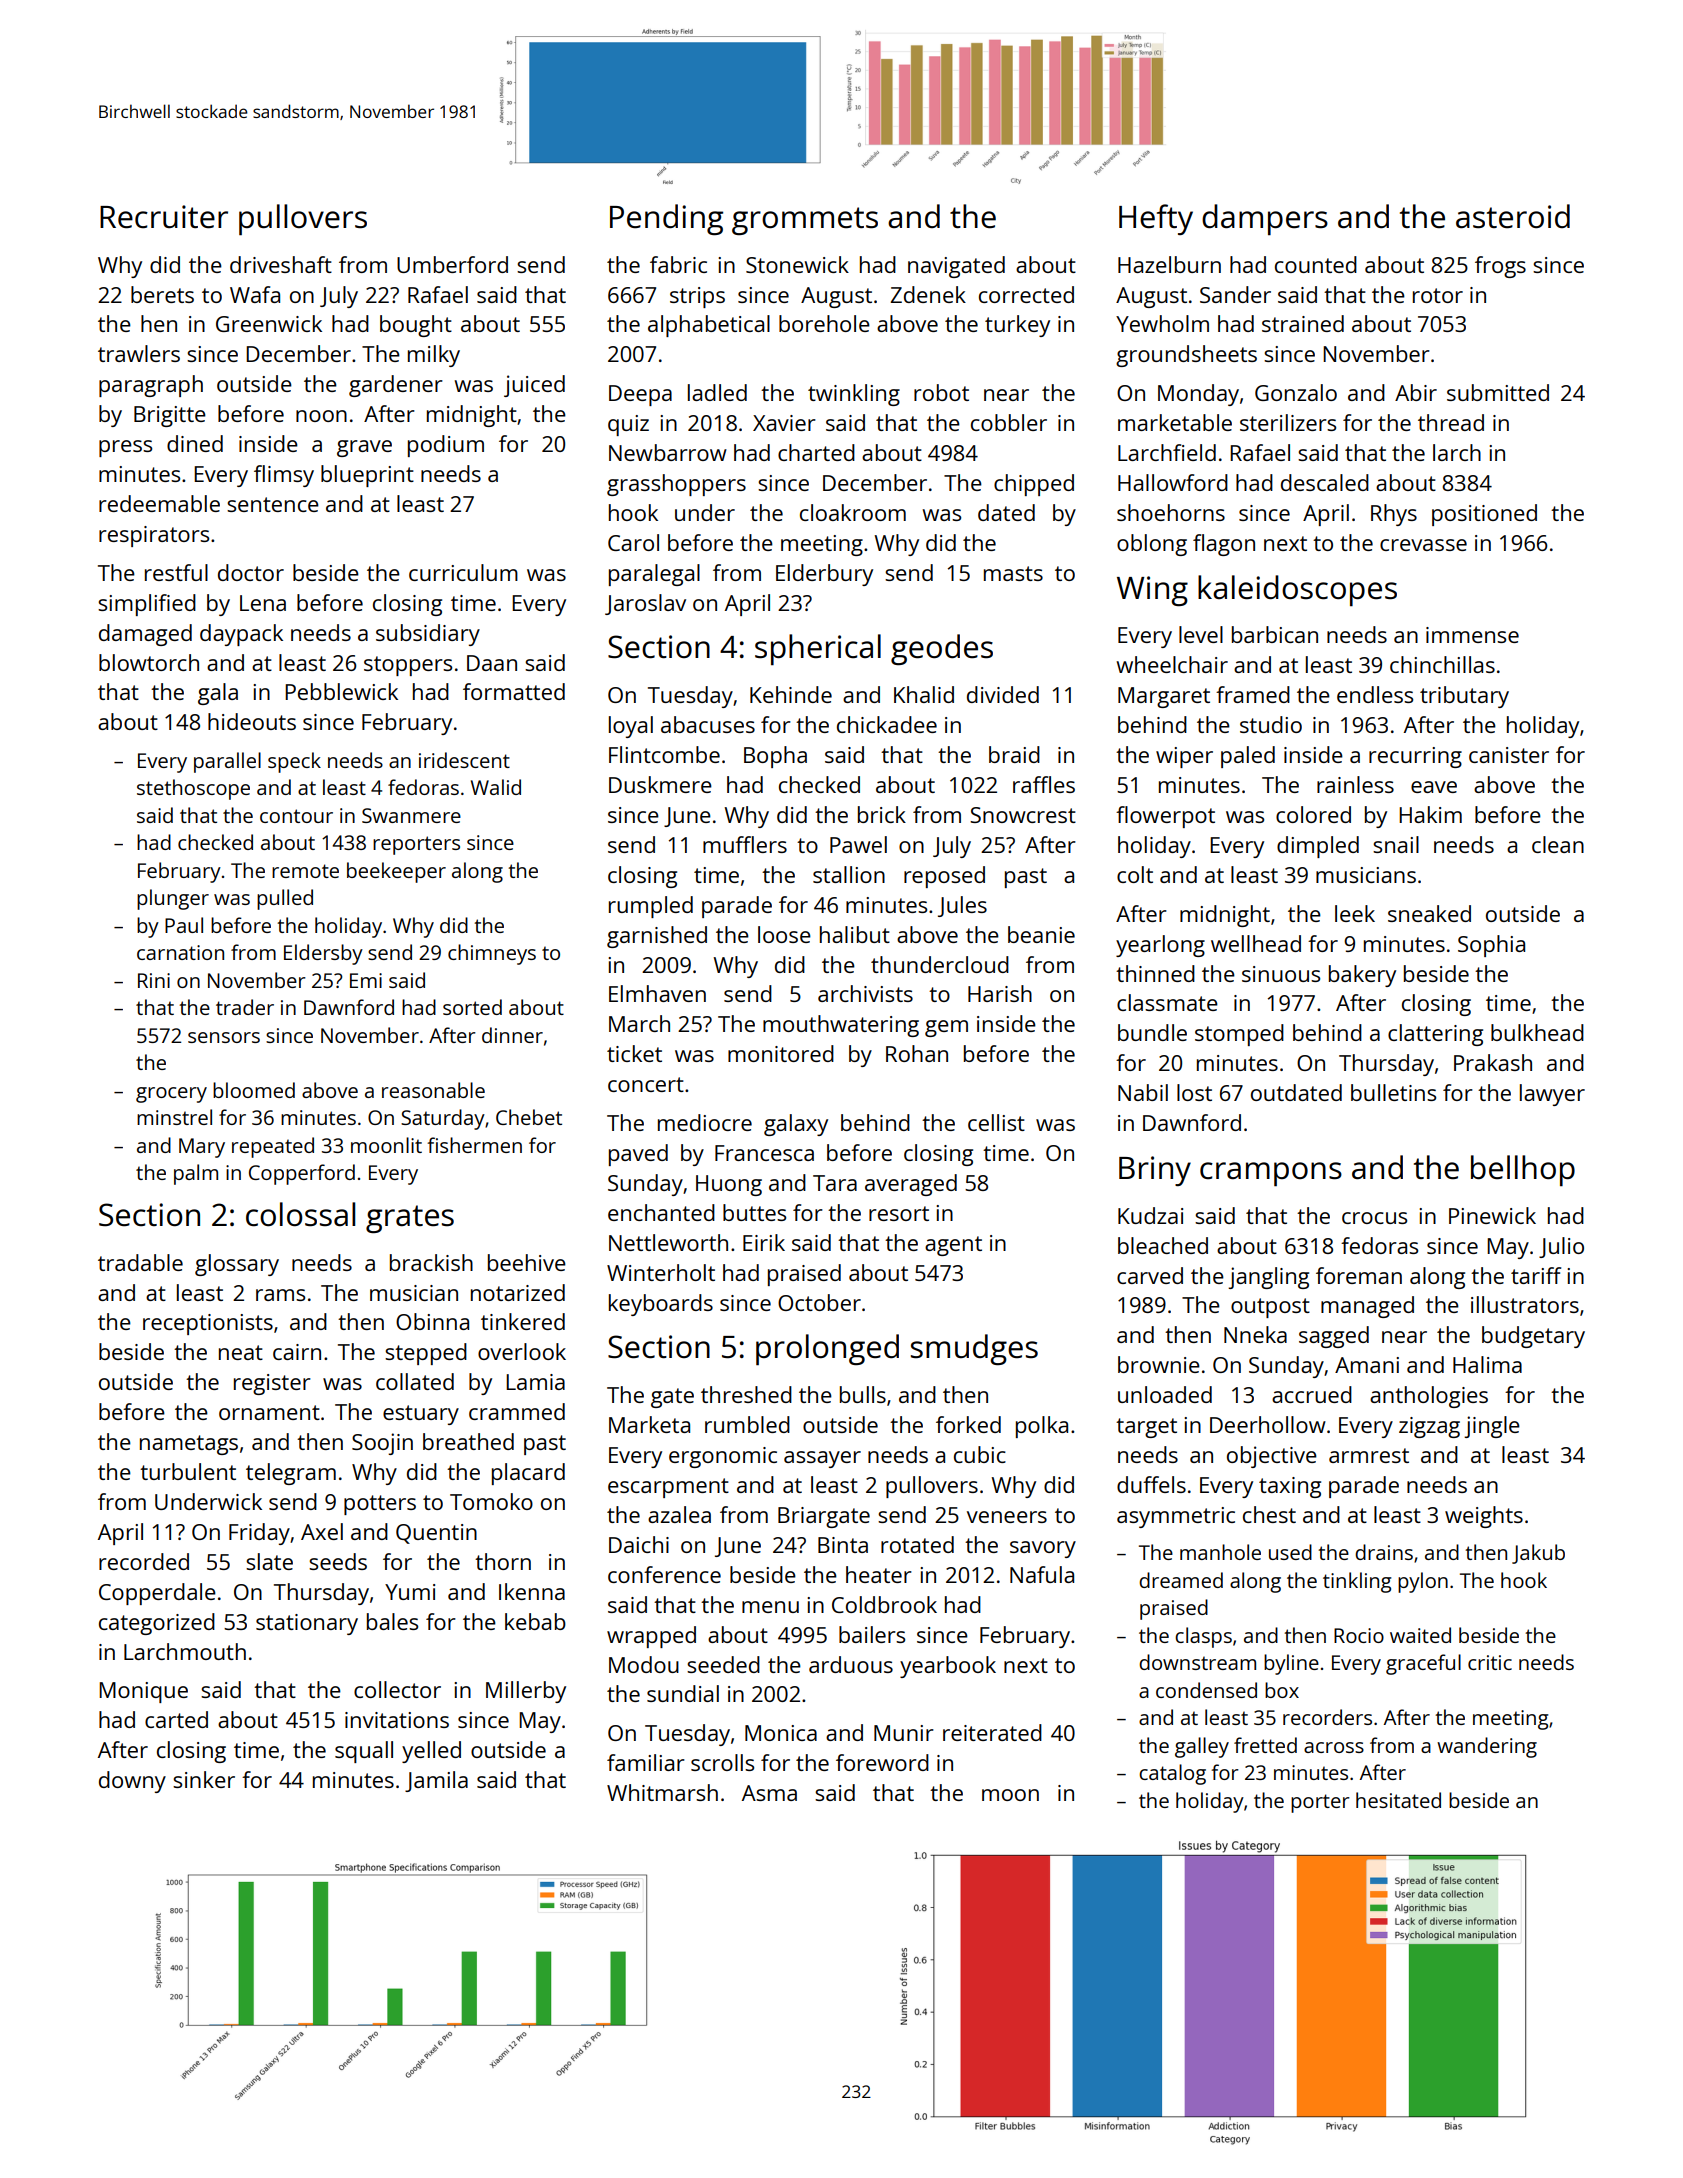  I want to click on carted, so click(176, 1719).
